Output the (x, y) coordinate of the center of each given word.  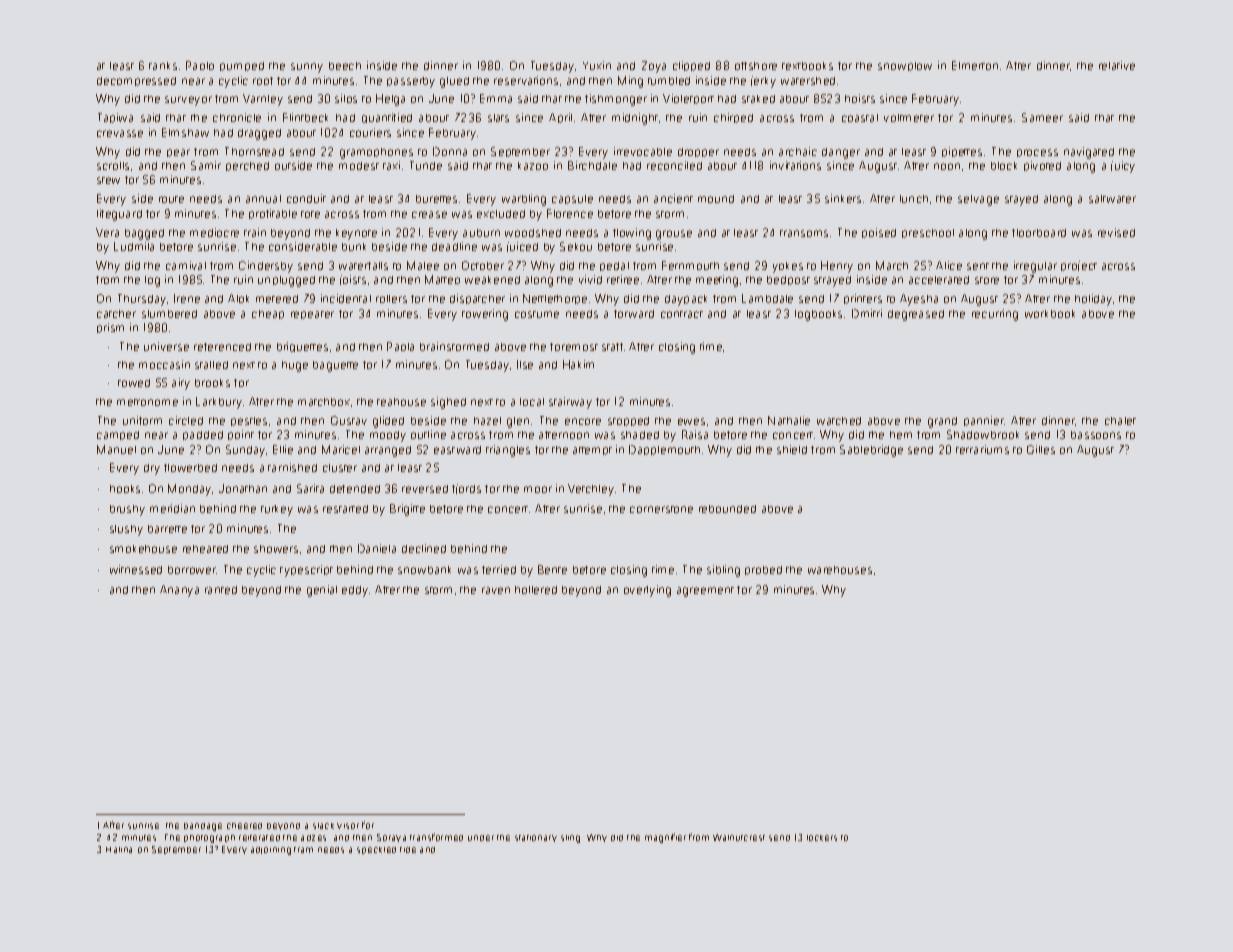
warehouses (840, 570)
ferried (499, 569)
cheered (244, 826)
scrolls (113, 166)
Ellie (283, 449)
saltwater (1112, 199)
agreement (705, 592)
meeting (717, 281)
